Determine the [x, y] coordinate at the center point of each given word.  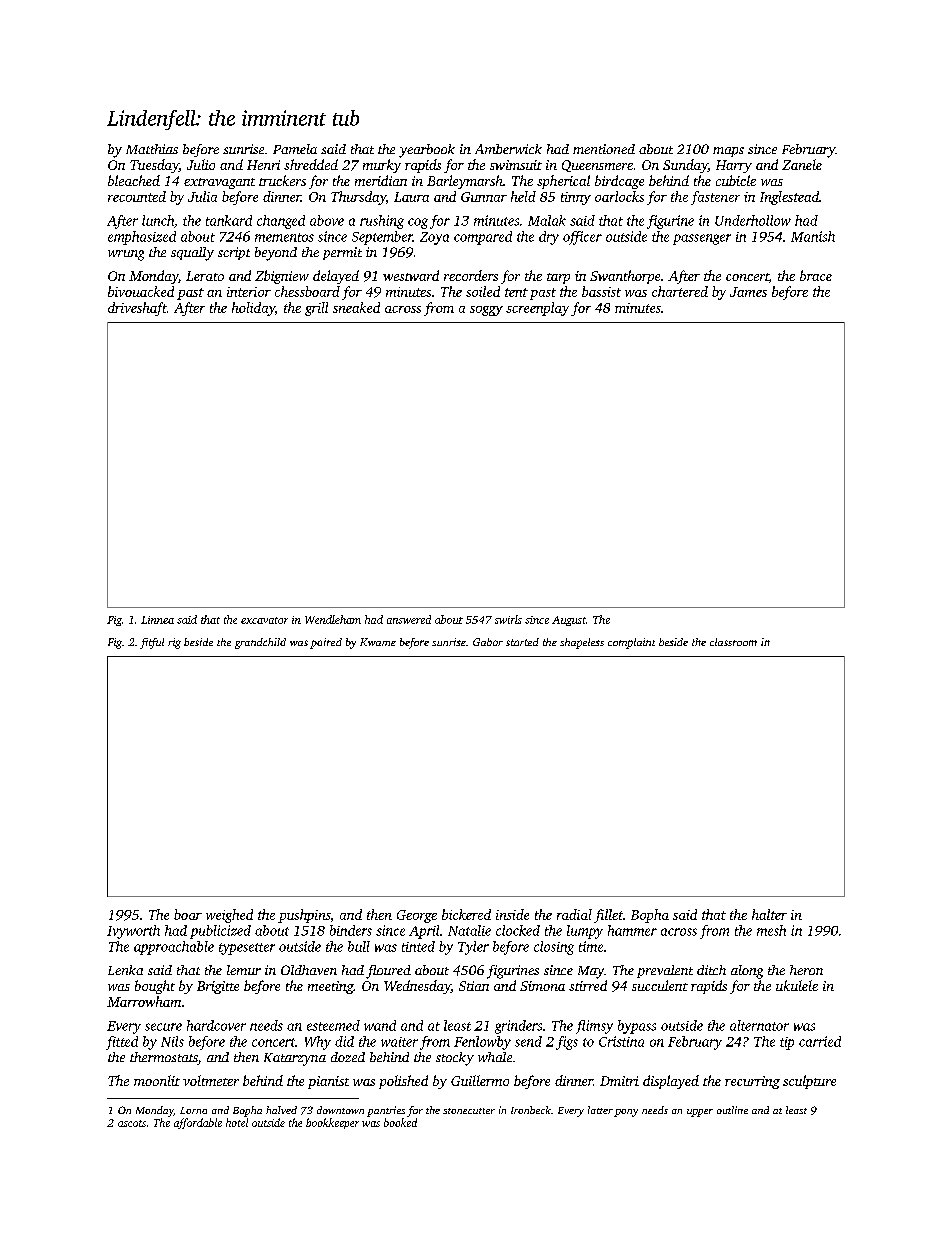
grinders [518, 1027]
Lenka [125, 970]
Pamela [295, 149]
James [748, 292]
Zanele [802, 164]
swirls [508, 619]
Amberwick [508, 149]
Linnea [157, 620]
